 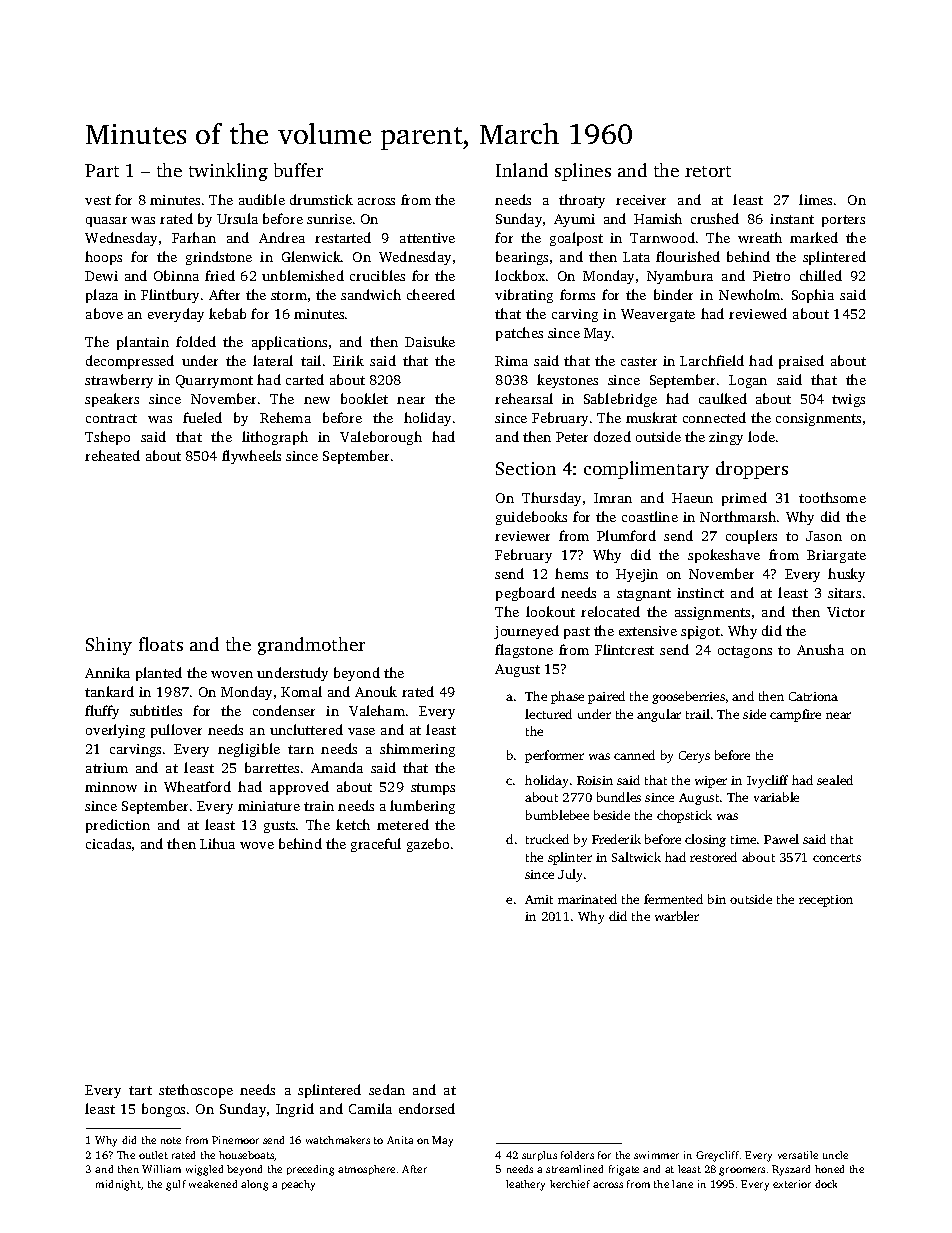 I want to click on Catriona, so click(x=813, y=696).
